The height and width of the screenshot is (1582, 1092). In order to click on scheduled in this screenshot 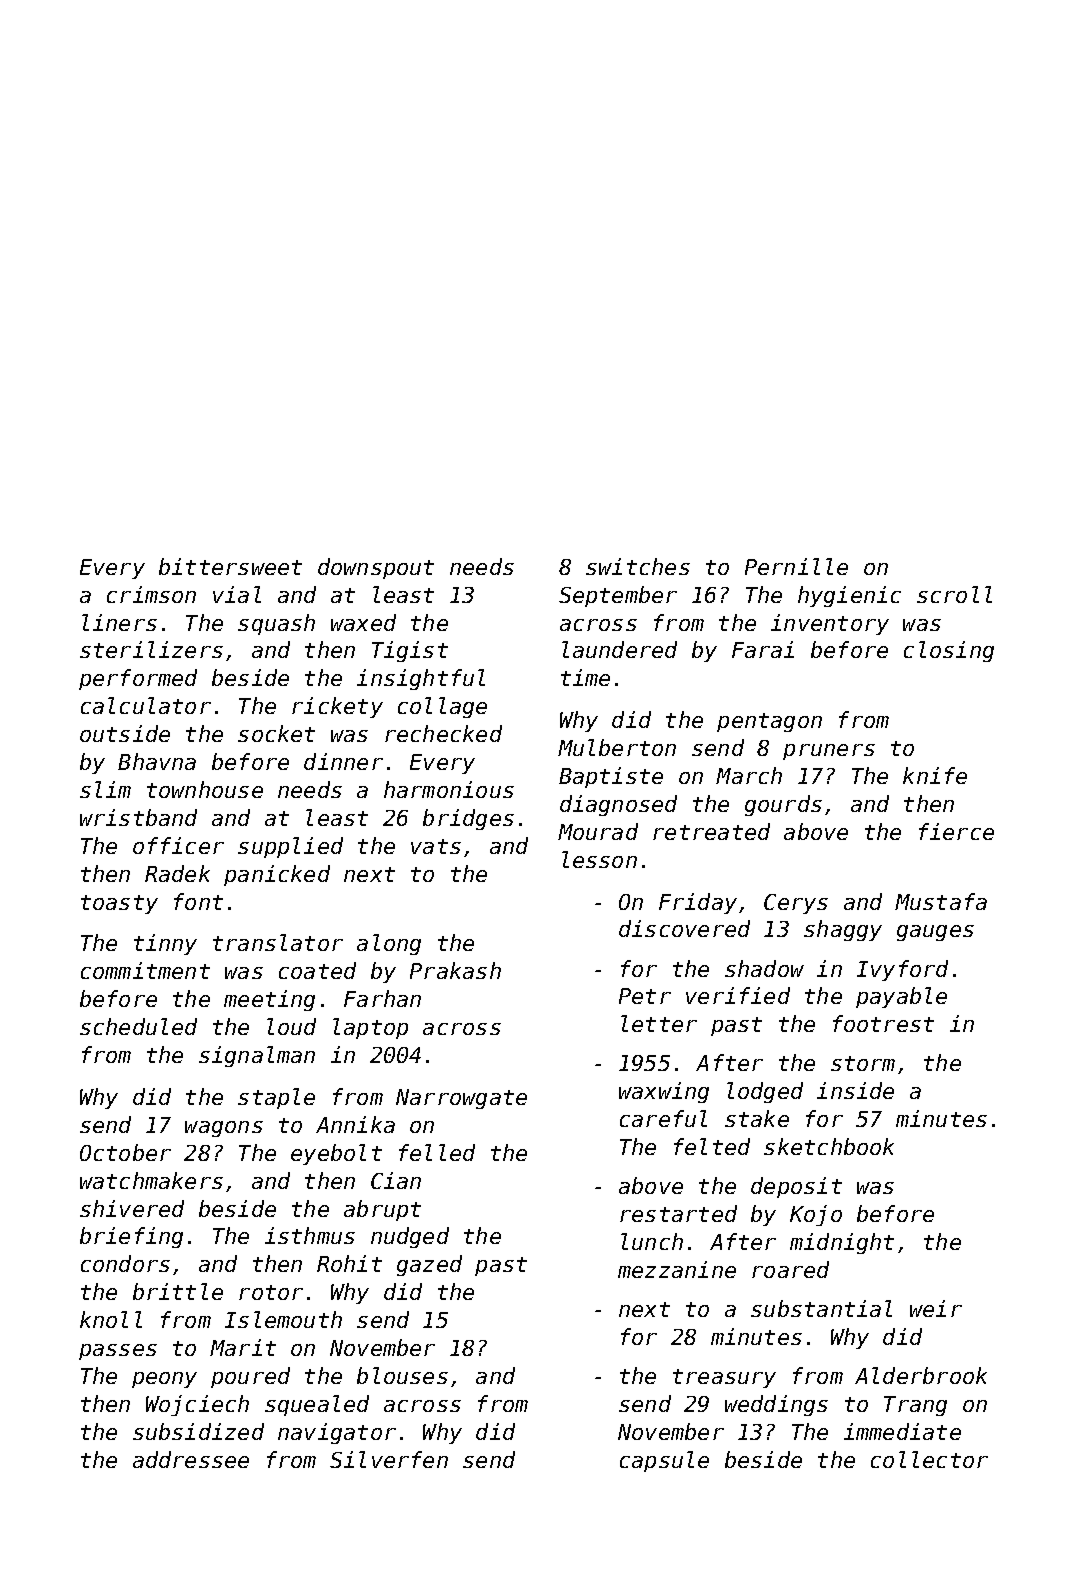, I will do `click(138, 1026)`.
